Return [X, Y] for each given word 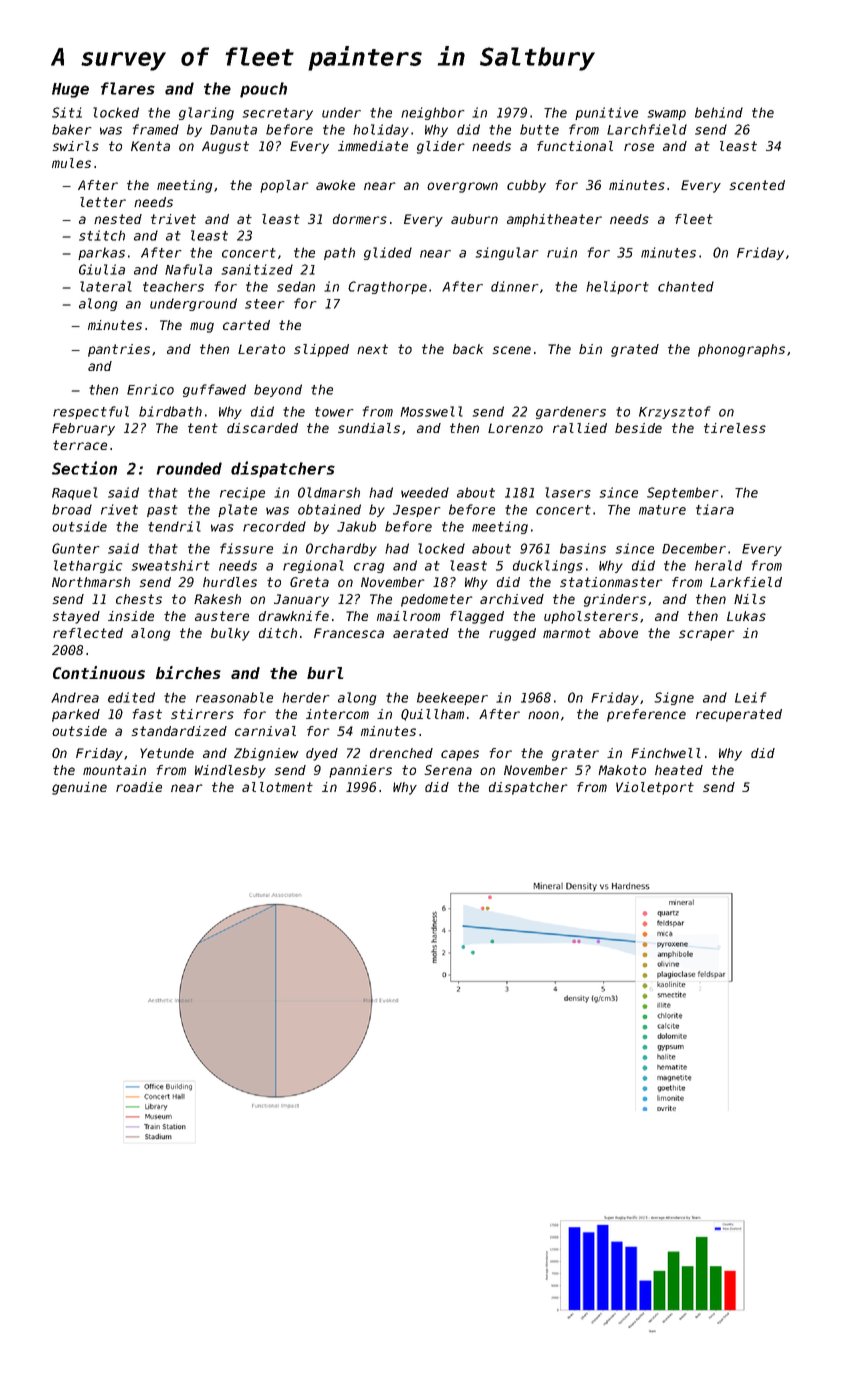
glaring [206, 113]
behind [719, 112]
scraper [707, 635]
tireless [735, 428]
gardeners [571, 412]
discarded [262, 428]
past [162, 511]
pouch [263, 90]
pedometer [437, 600]
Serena [448, 770]
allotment [277, 787]
